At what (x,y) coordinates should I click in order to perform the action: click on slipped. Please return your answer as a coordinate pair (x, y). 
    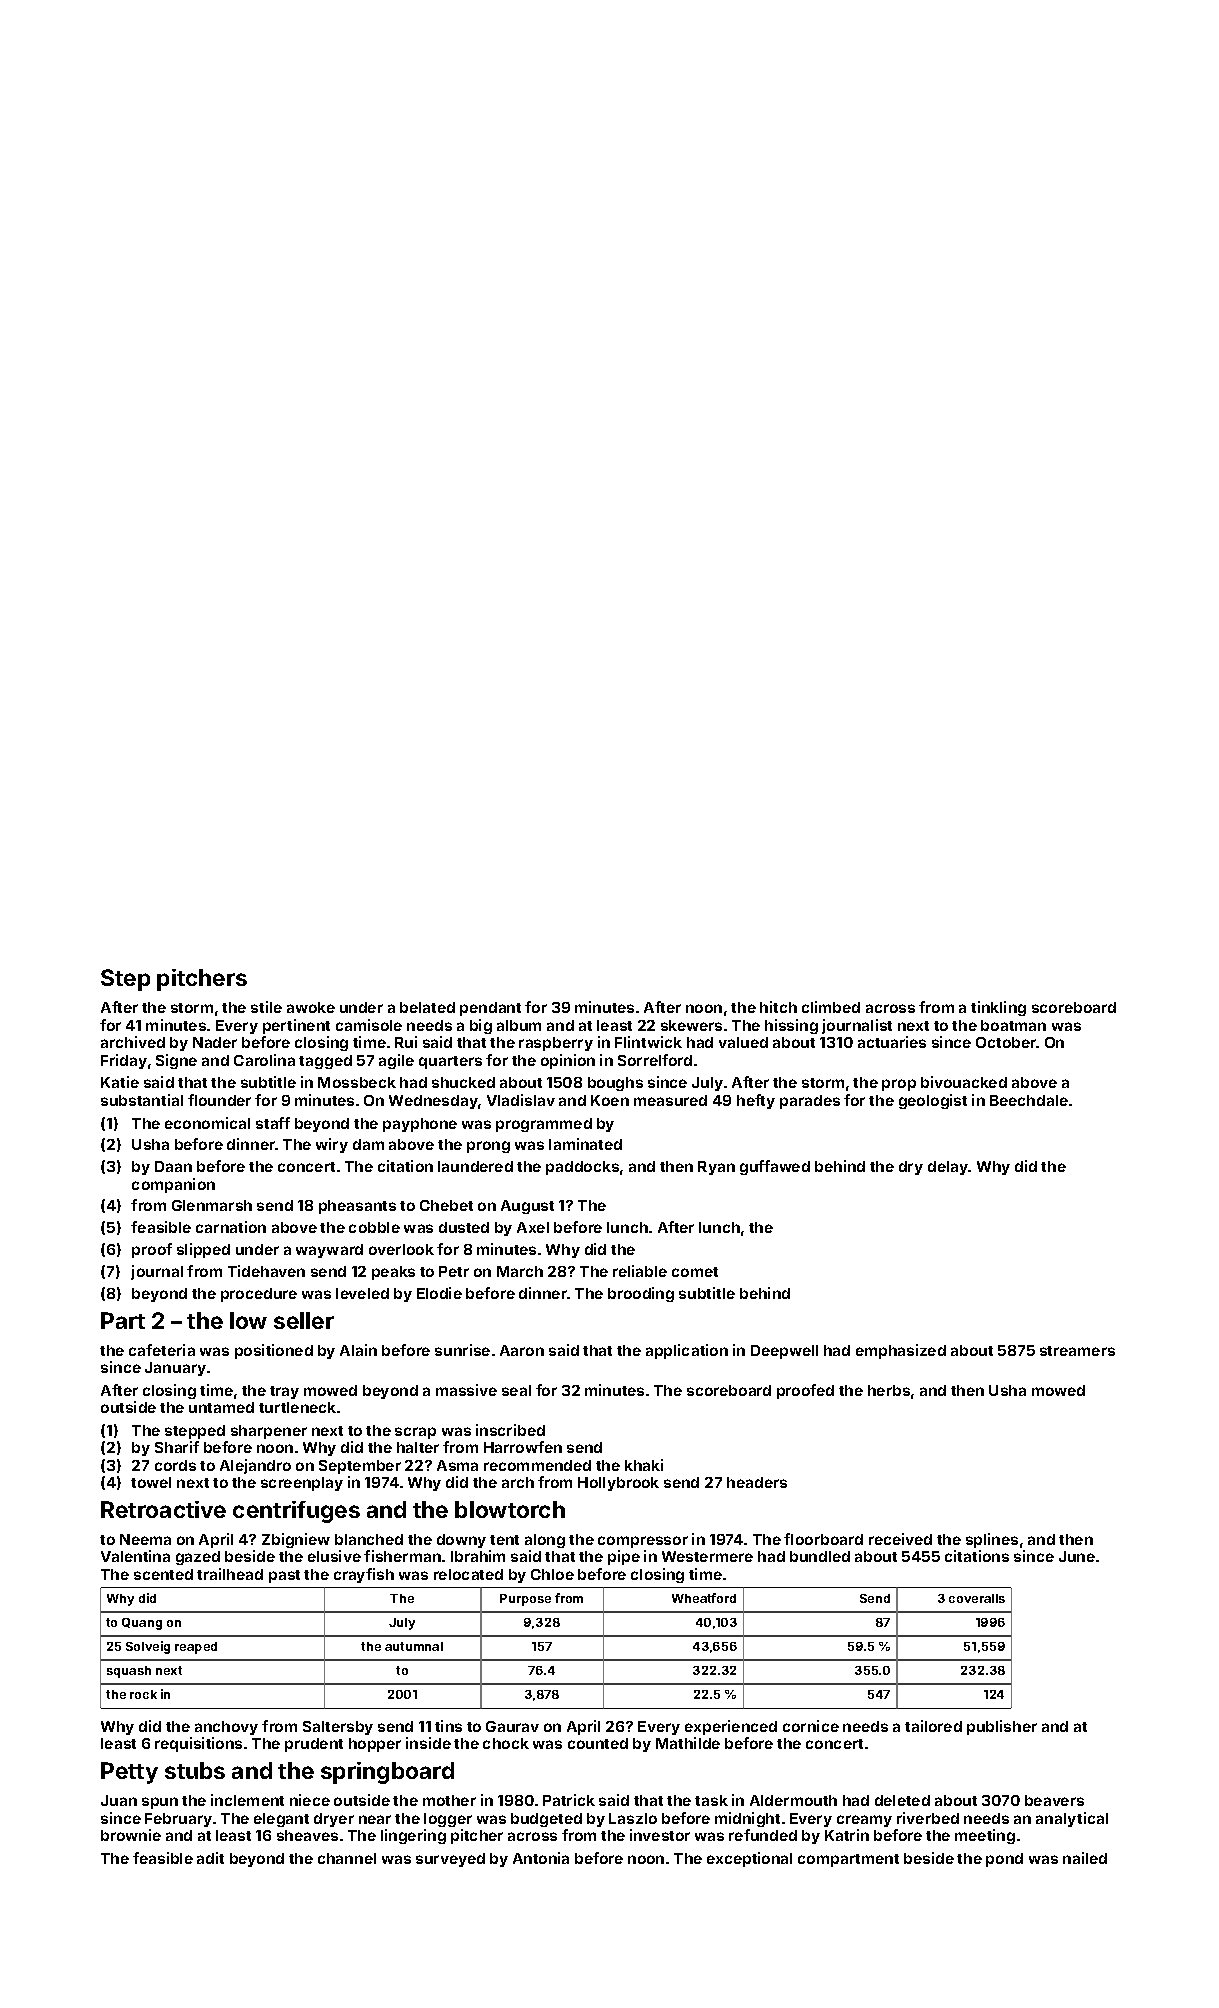
    Looking at the image, I should click on (203, 1250).
